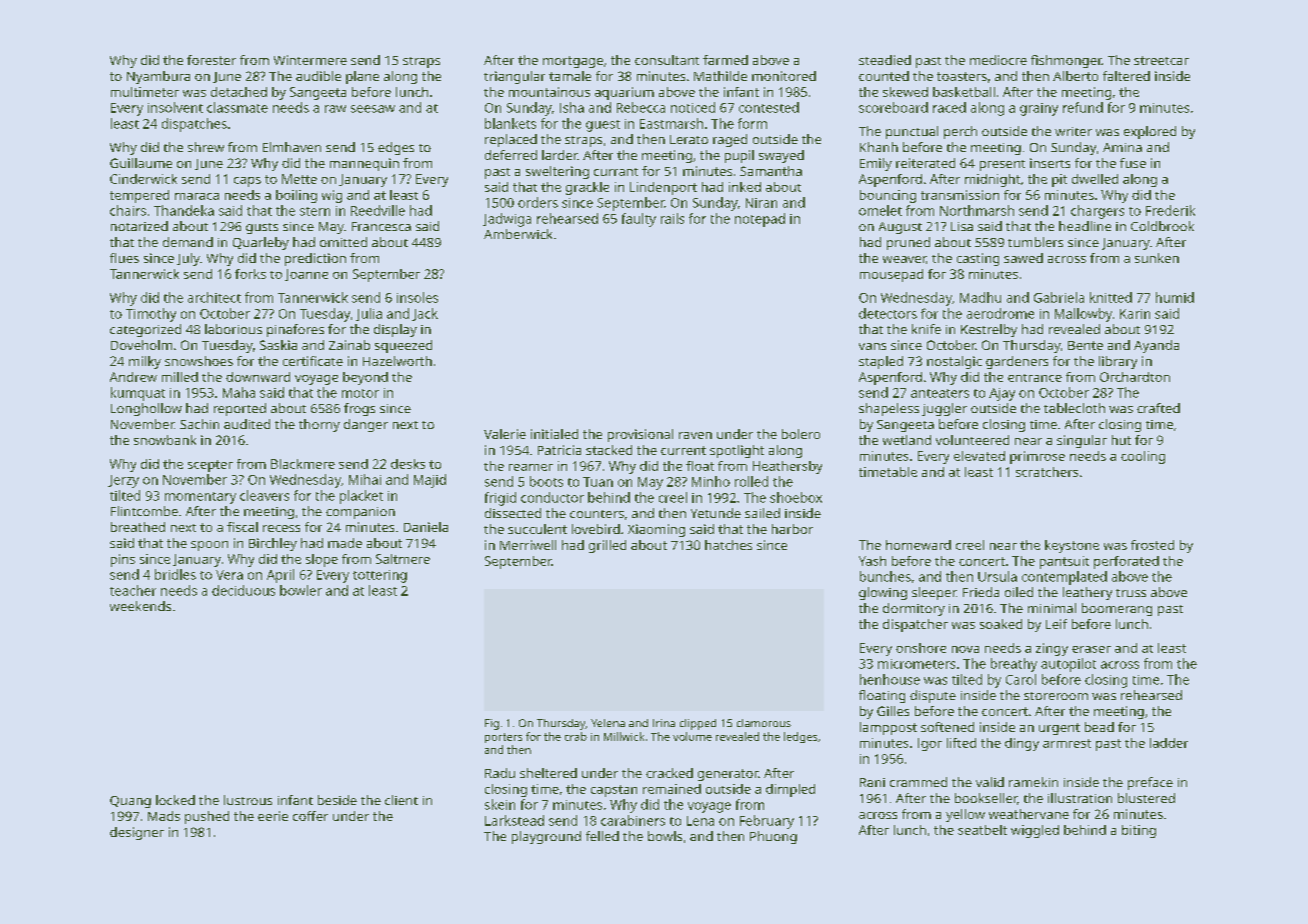 This screenshot has width=1308, height=924. What do you see at coordinates (137, 833) in the screenshot?
I see `designer` at bounding box center [137, 833].
